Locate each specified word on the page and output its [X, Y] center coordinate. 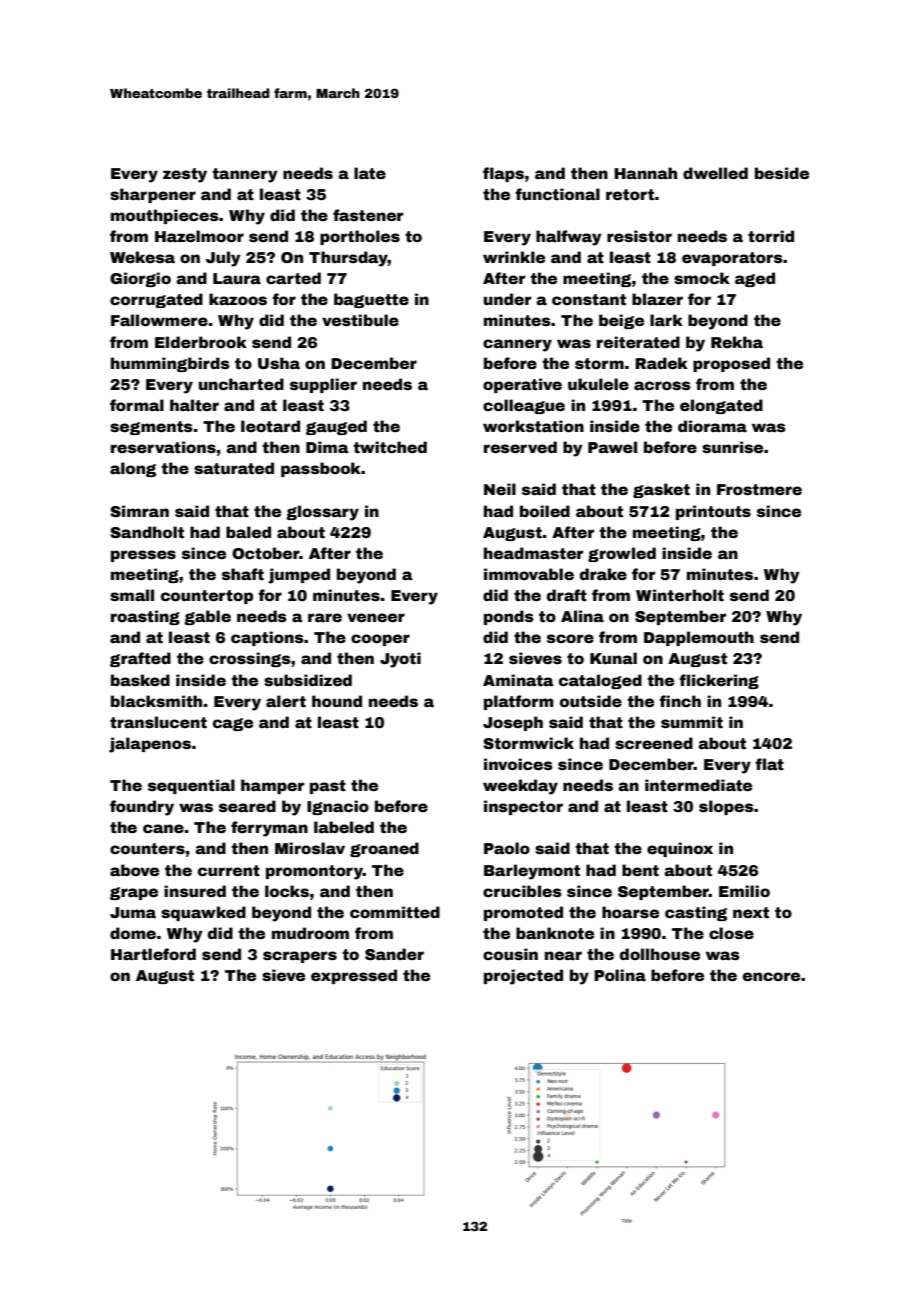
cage [233, 724]
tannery [245, 175]
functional [557, 194]
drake [603, 574]
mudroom [310, 933]
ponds [509, 617]
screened [654, 743]
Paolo [507, 848]
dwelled [715, 173]
